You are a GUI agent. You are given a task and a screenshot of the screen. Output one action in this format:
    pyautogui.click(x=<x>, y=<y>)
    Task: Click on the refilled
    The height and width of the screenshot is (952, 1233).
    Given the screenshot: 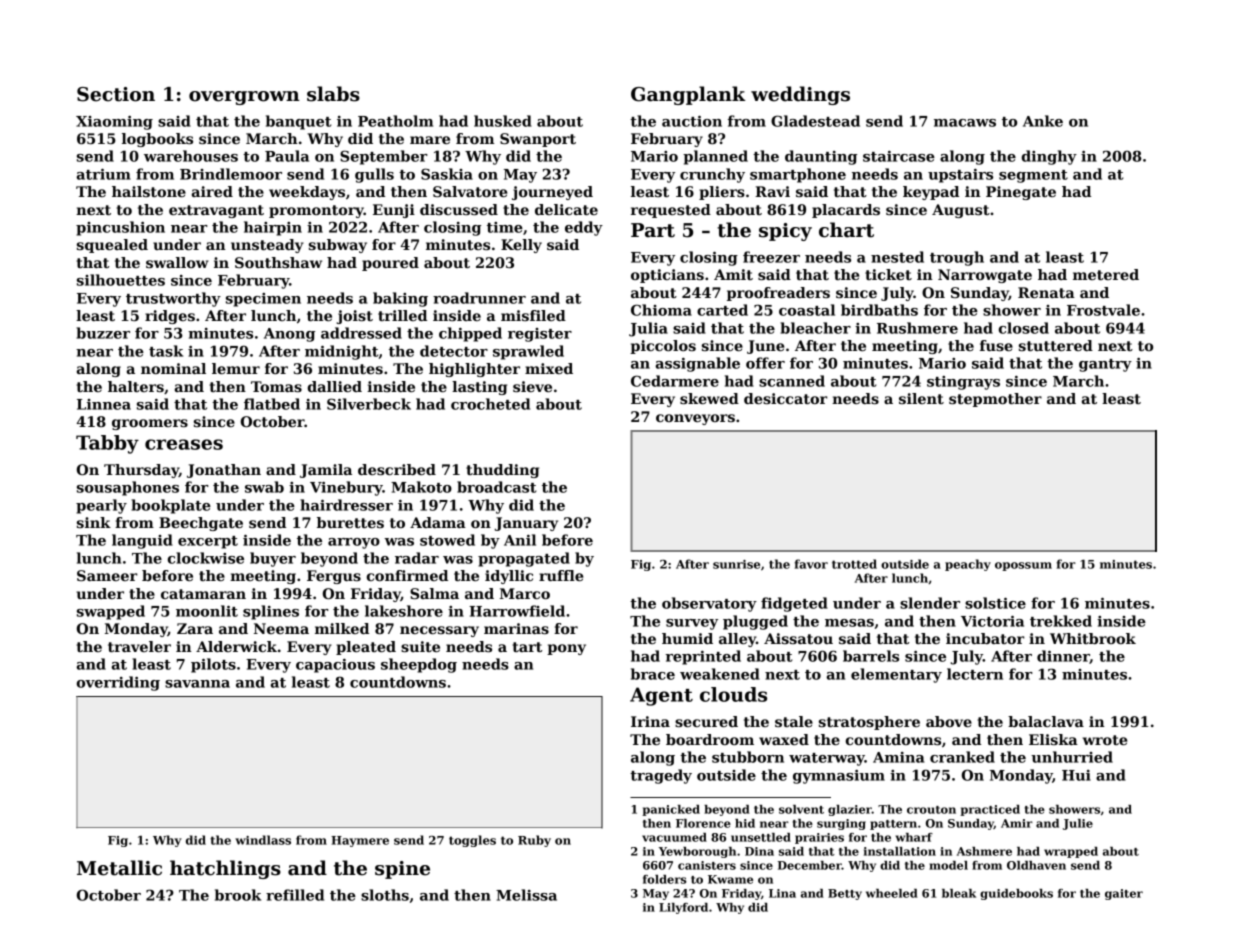 What is the action you would take?
    pyautogui.click(x=295, y=895)
